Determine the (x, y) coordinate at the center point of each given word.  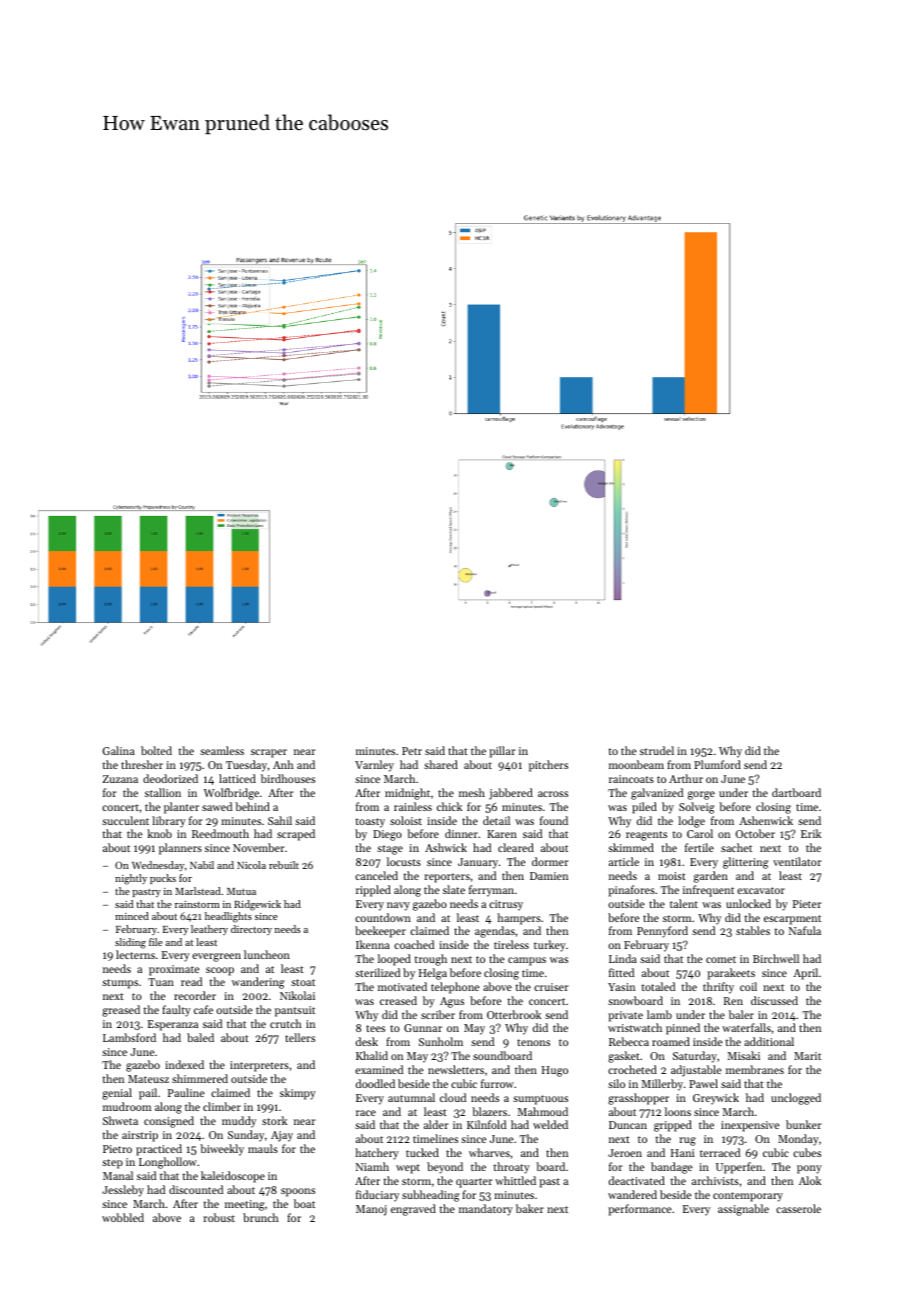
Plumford (717, 764)
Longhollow (168, 1163)
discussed (774, 1000)
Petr (412, 751)
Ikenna (373, 944)
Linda (623, 958)
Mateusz (148, 1079)
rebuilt (284, 865)
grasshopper (638, 1099)
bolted (156, 750)
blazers (489, 1111)
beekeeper (380, 932)
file (156, 942)
